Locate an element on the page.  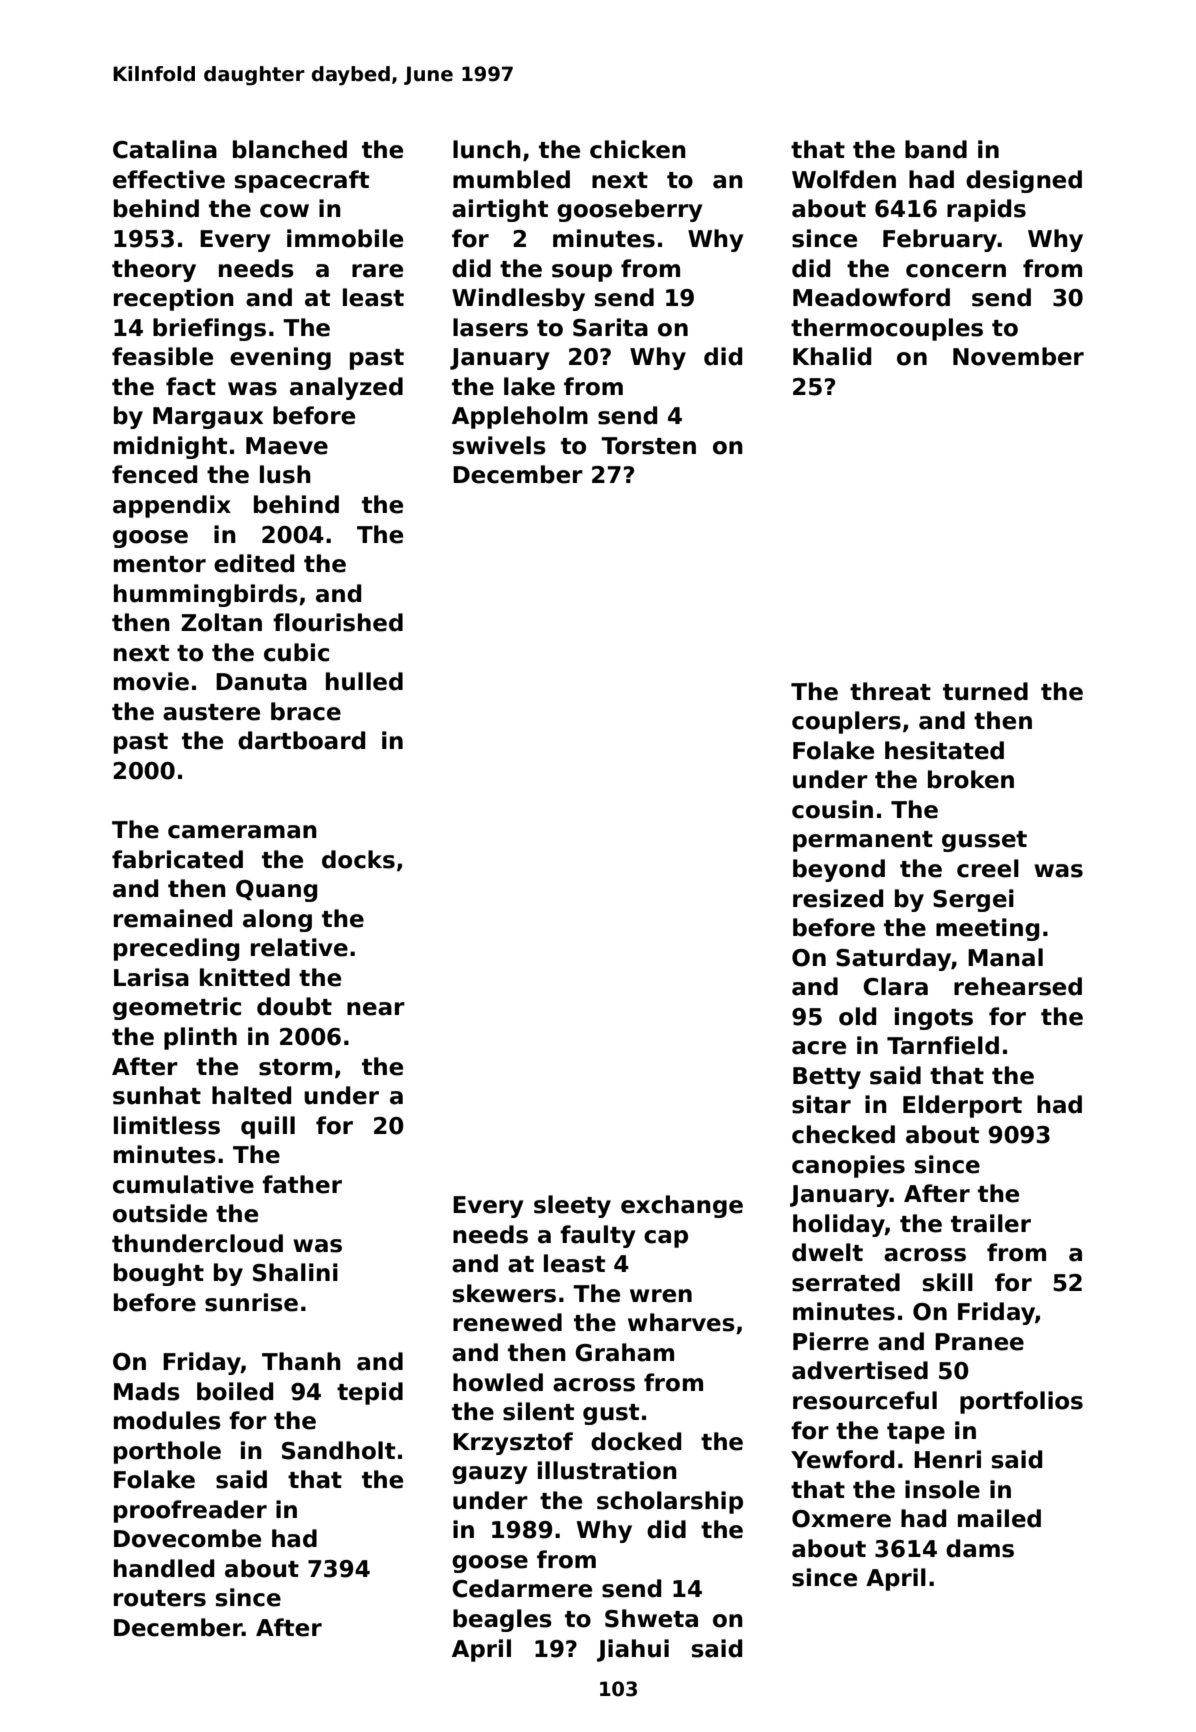
thermocouples is located at coordinates (887, 329).
